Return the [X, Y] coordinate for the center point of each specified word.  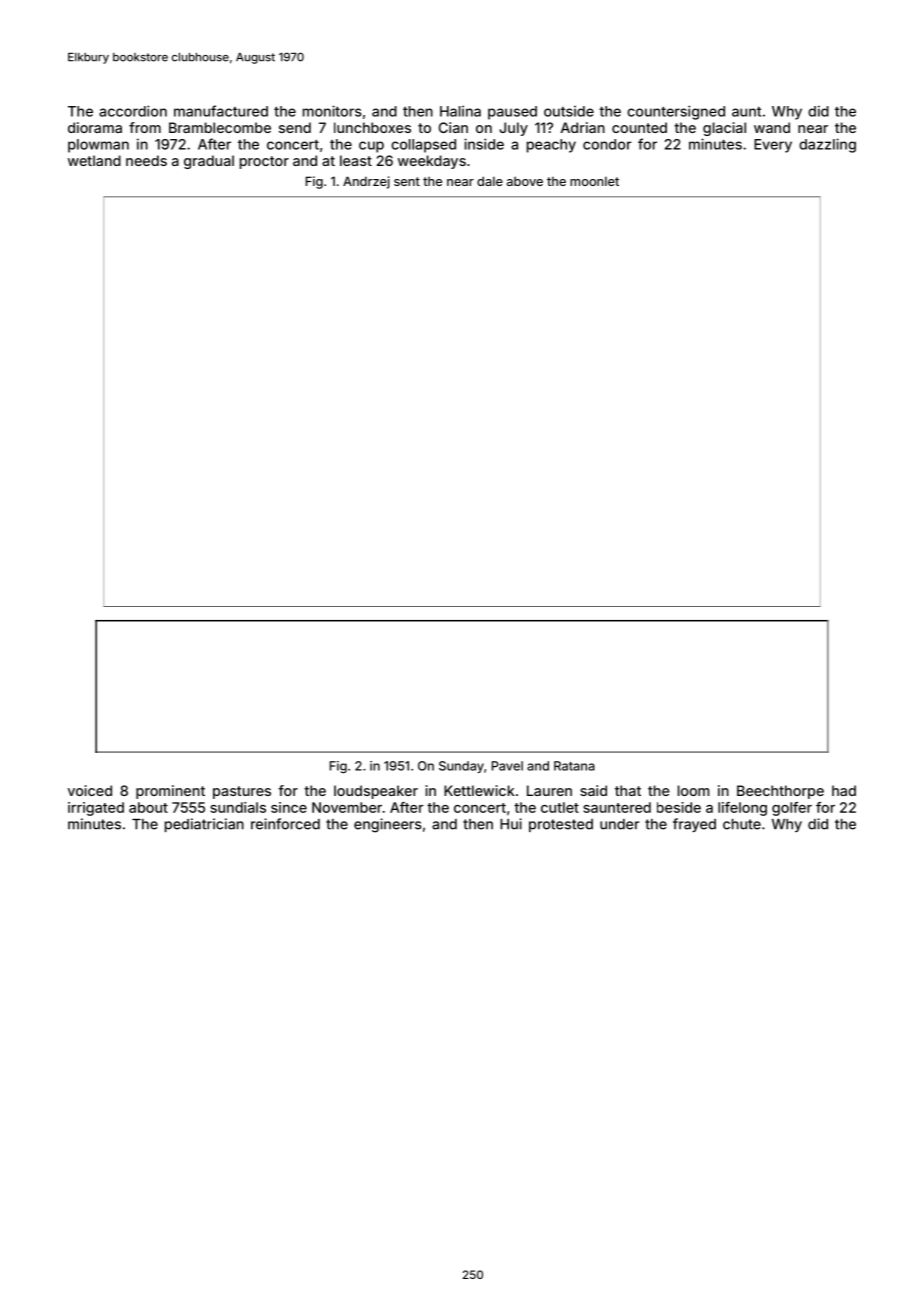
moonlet [594, 181]
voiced [90, 790]
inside [484, 144]
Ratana [574, 766]
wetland [94, 160]
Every [773, 146]
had [844, 790]
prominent [170, 792]
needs [146, 160]
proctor [264, 162]
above [525, 181]
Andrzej [366, 182]
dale [490, 181]
